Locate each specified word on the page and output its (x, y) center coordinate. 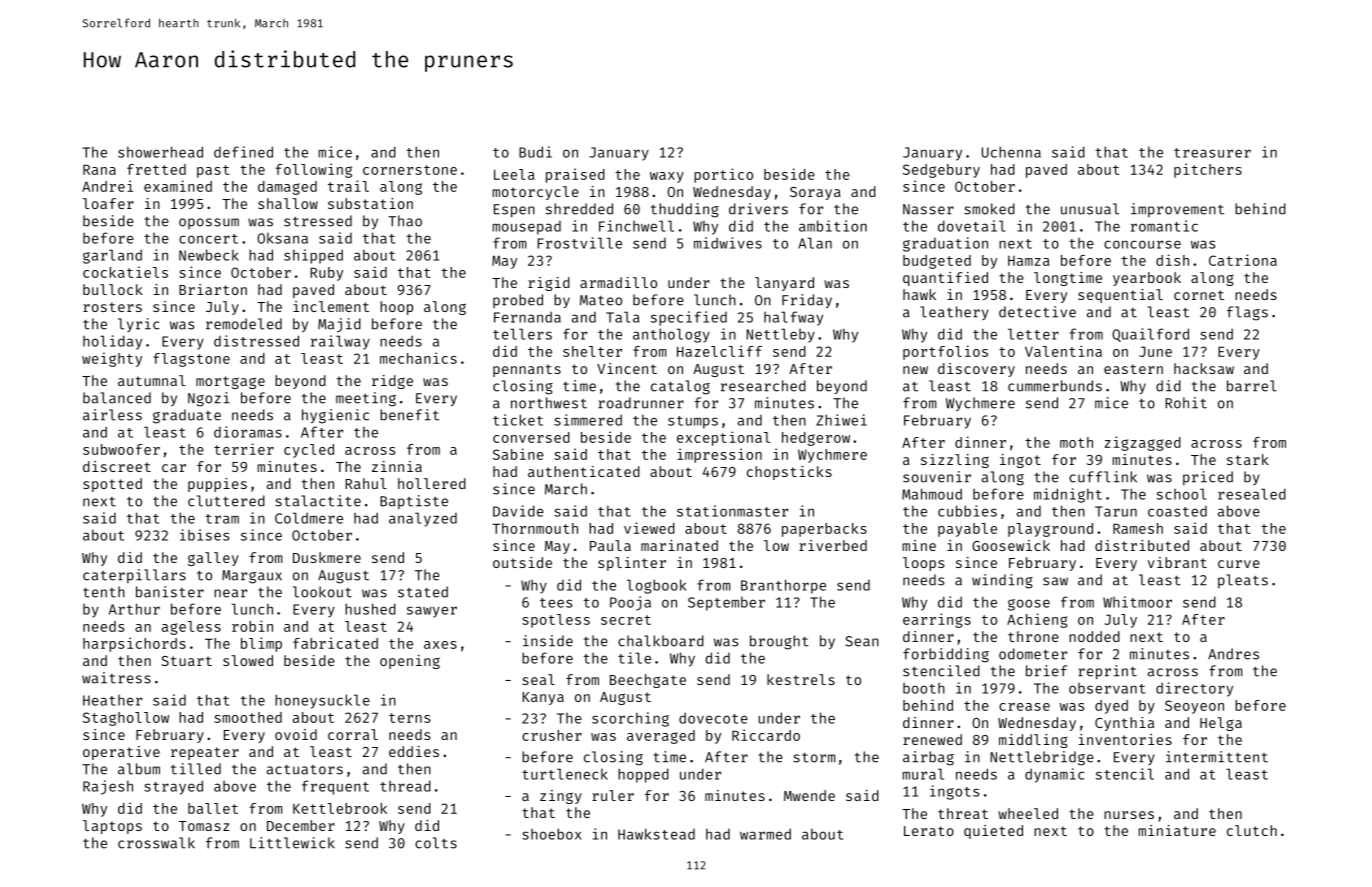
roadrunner (641, 403)
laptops (112, 827)
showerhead (160, 152)
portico (723, 175)
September (726, 604)
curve (1239, 564)
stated (423, 592)
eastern (1133, 369)
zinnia (397, 466)
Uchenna (1011, 152)
